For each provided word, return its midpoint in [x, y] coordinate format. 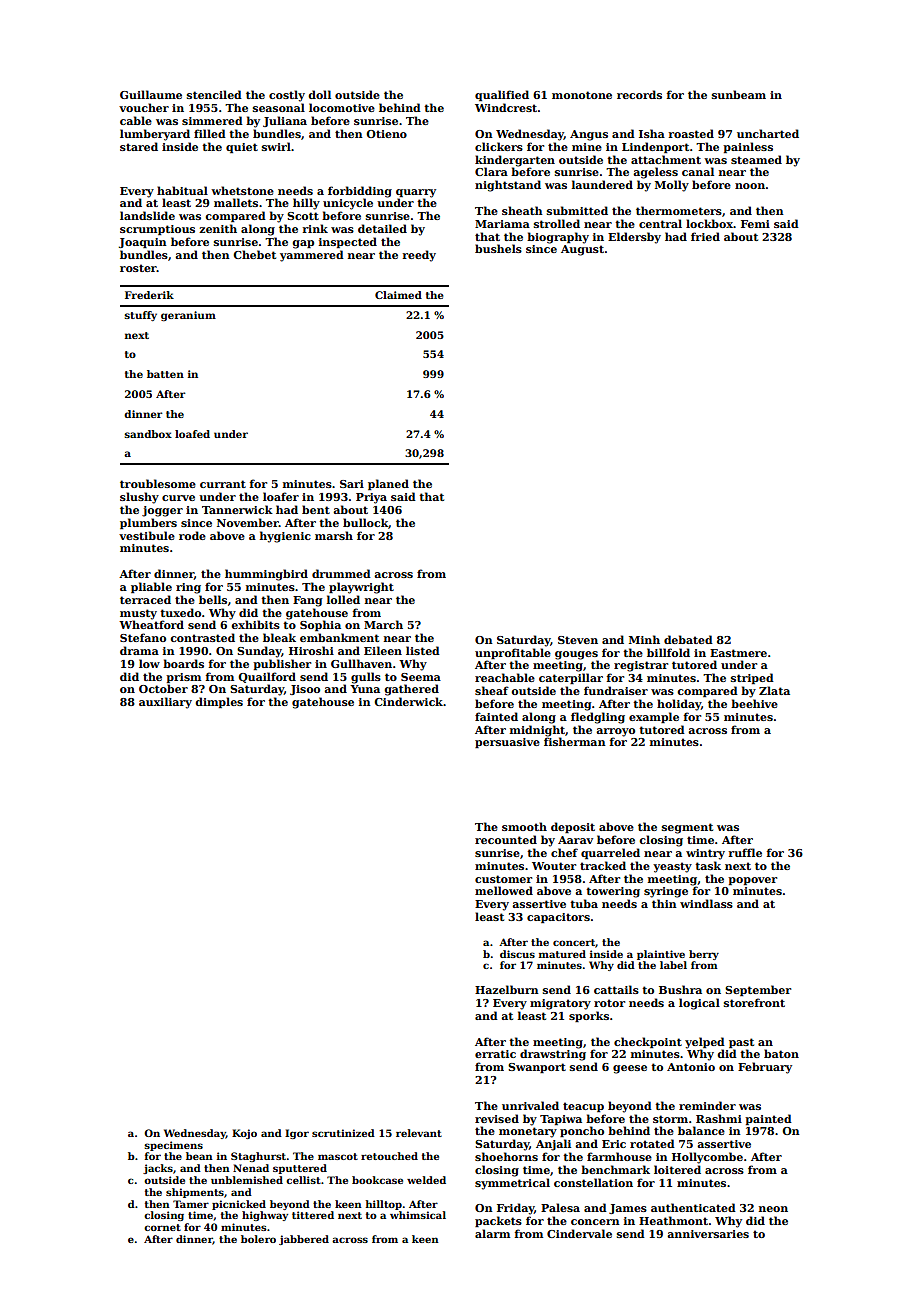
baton [781, 1053]
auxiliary [165, 703]
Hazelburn [507, 989]
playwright [361, 588]
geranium [188, 316]
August [582, 250]
